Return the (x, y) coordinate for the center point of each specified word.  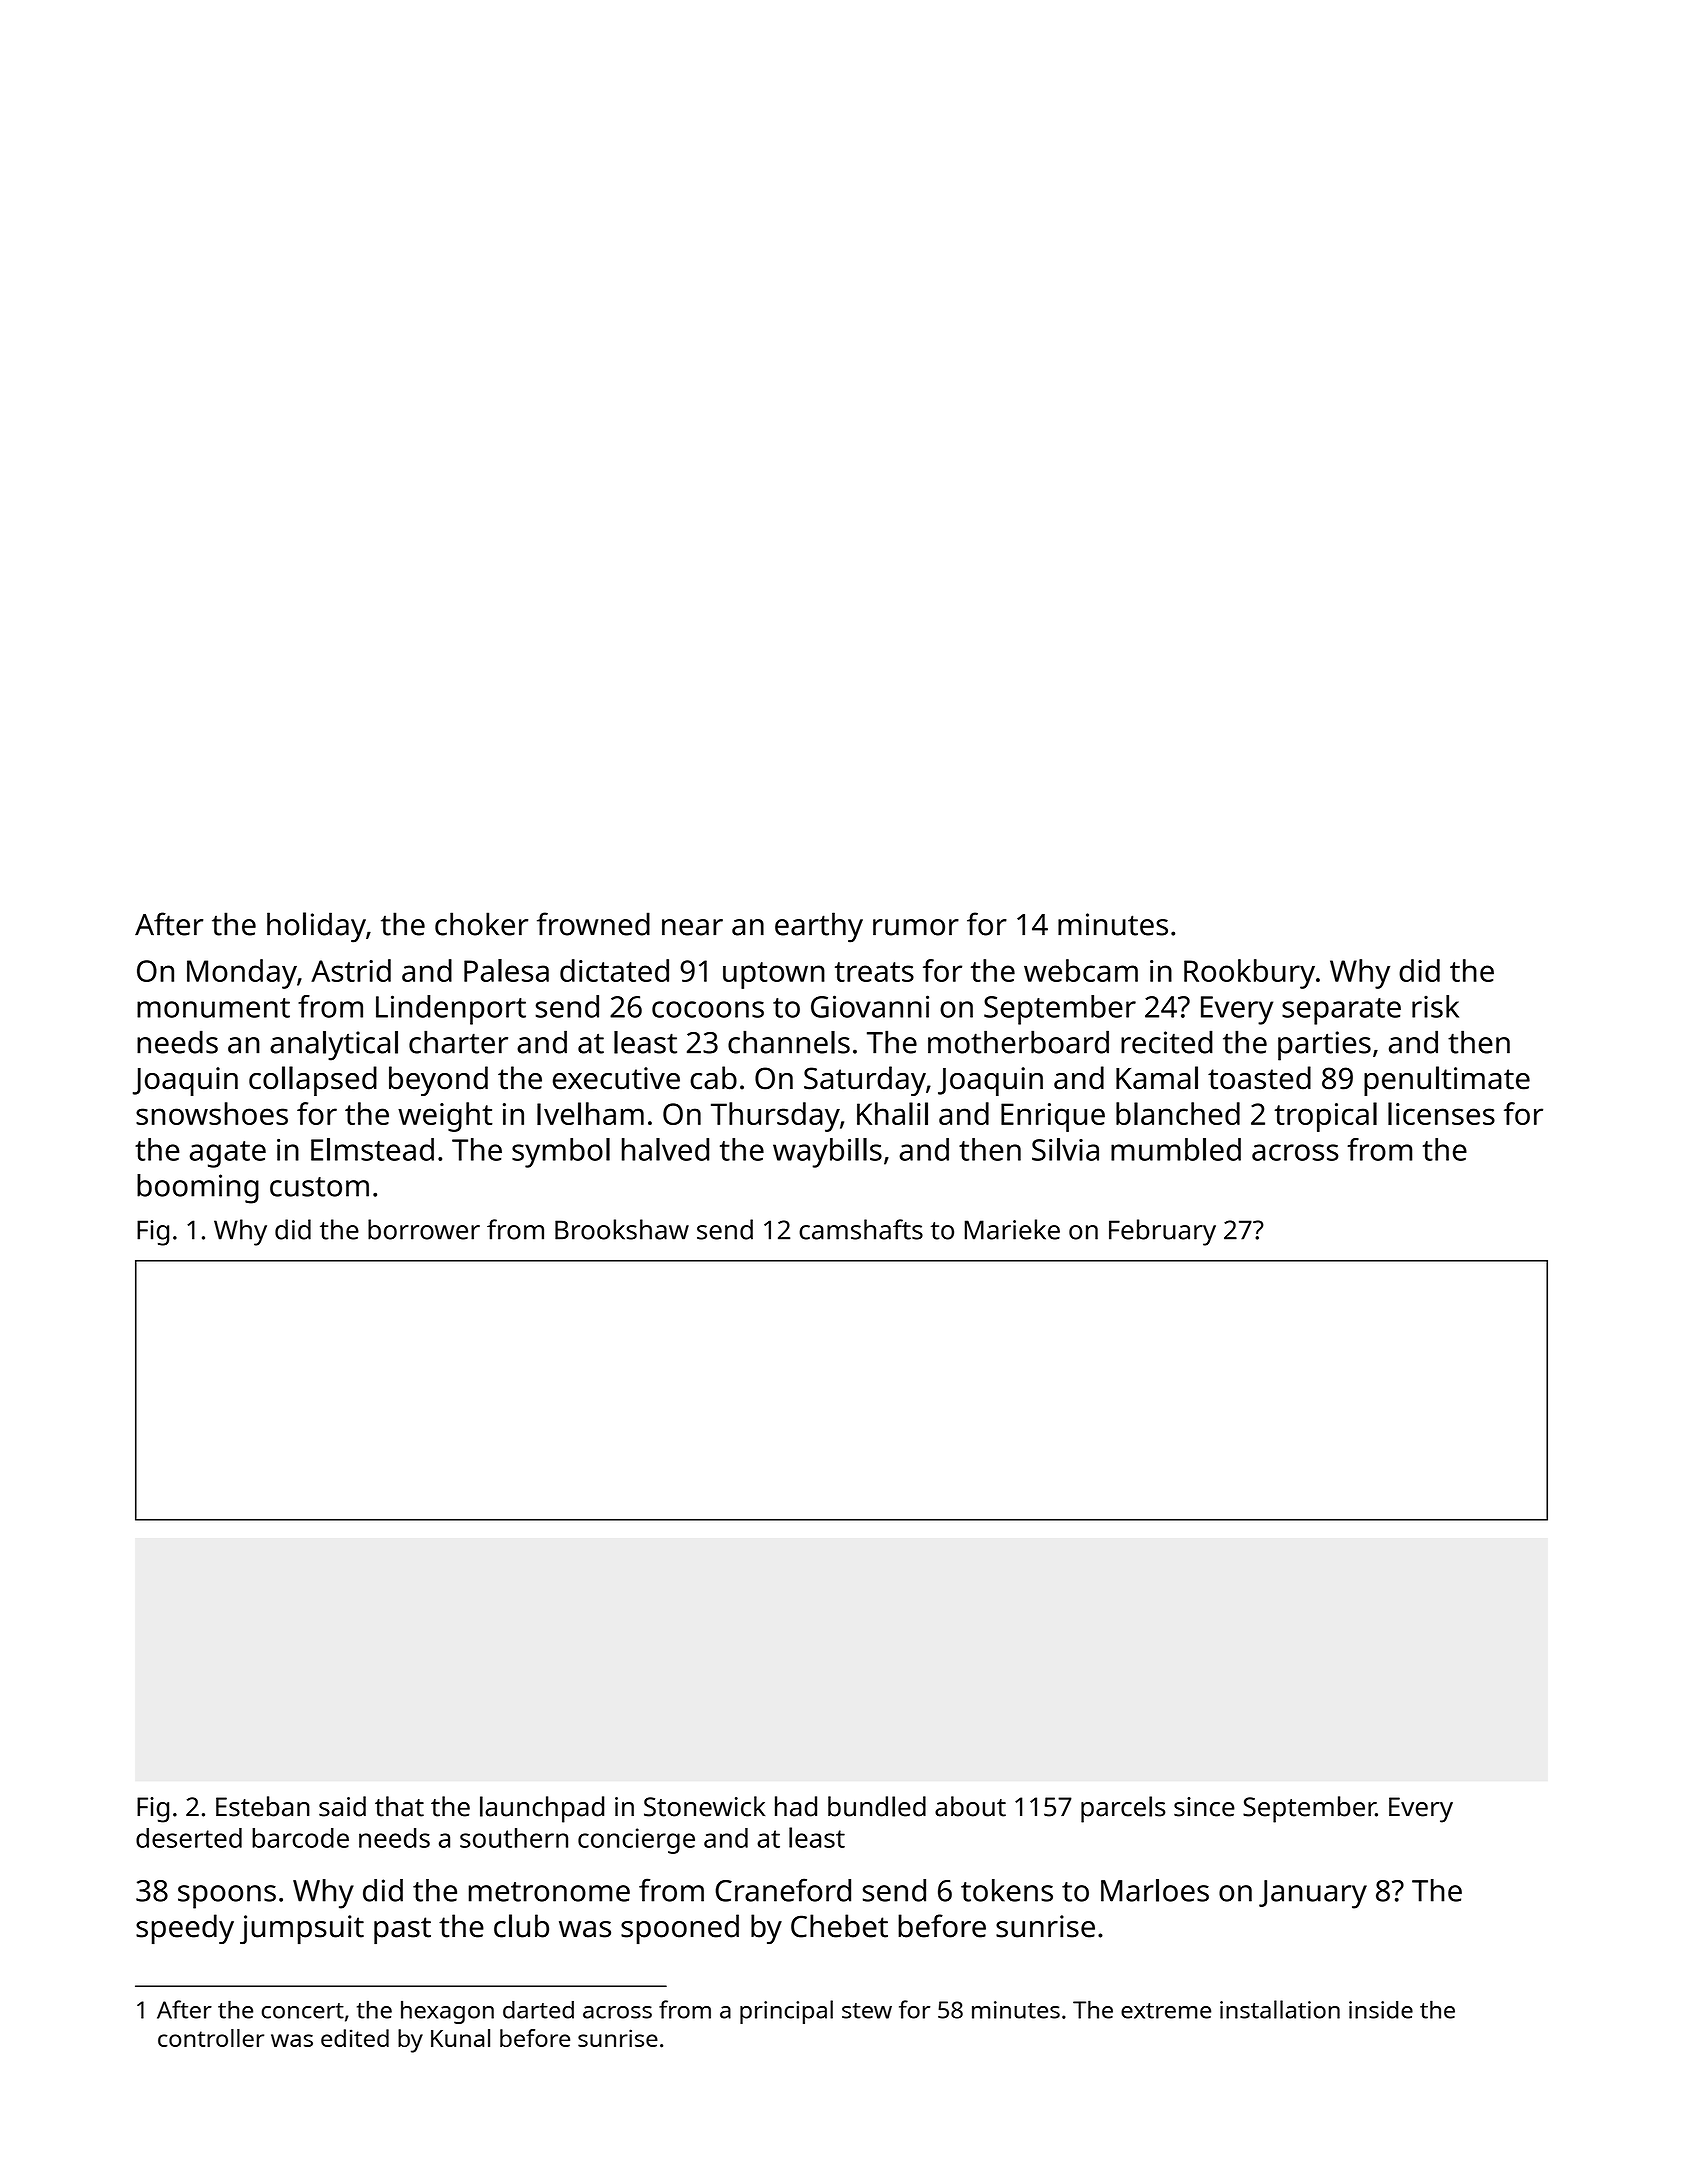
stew (867, 2011)
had (796, 1806)
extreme (1166, 2011)
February (1162, 1232)
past (402, 1930)
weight (445, 1117)
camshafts (861, 1229)
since (1204, 1807)
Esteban (263, 1806)
